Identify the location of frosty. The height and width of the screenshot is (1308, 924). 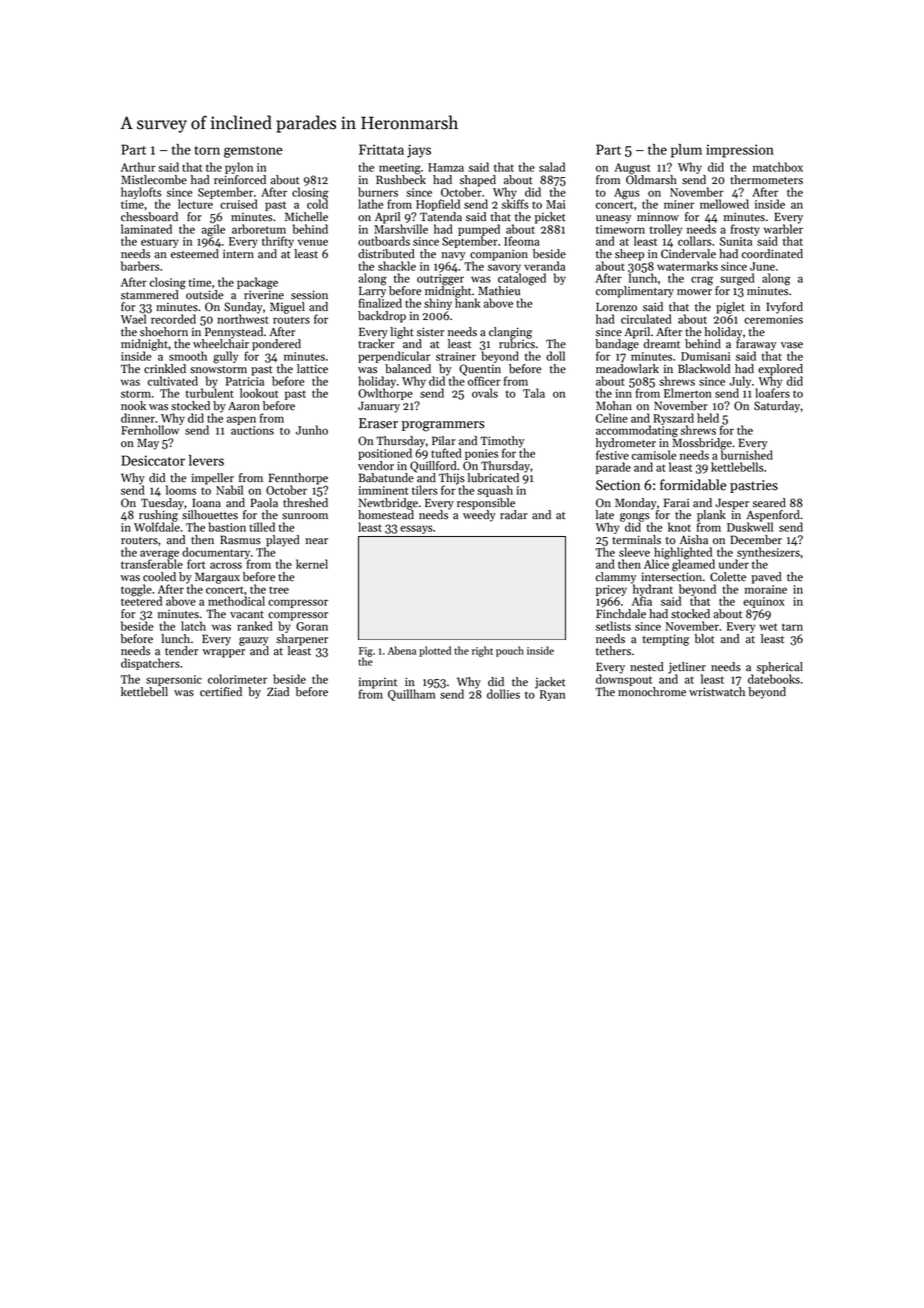
(745, 230).
